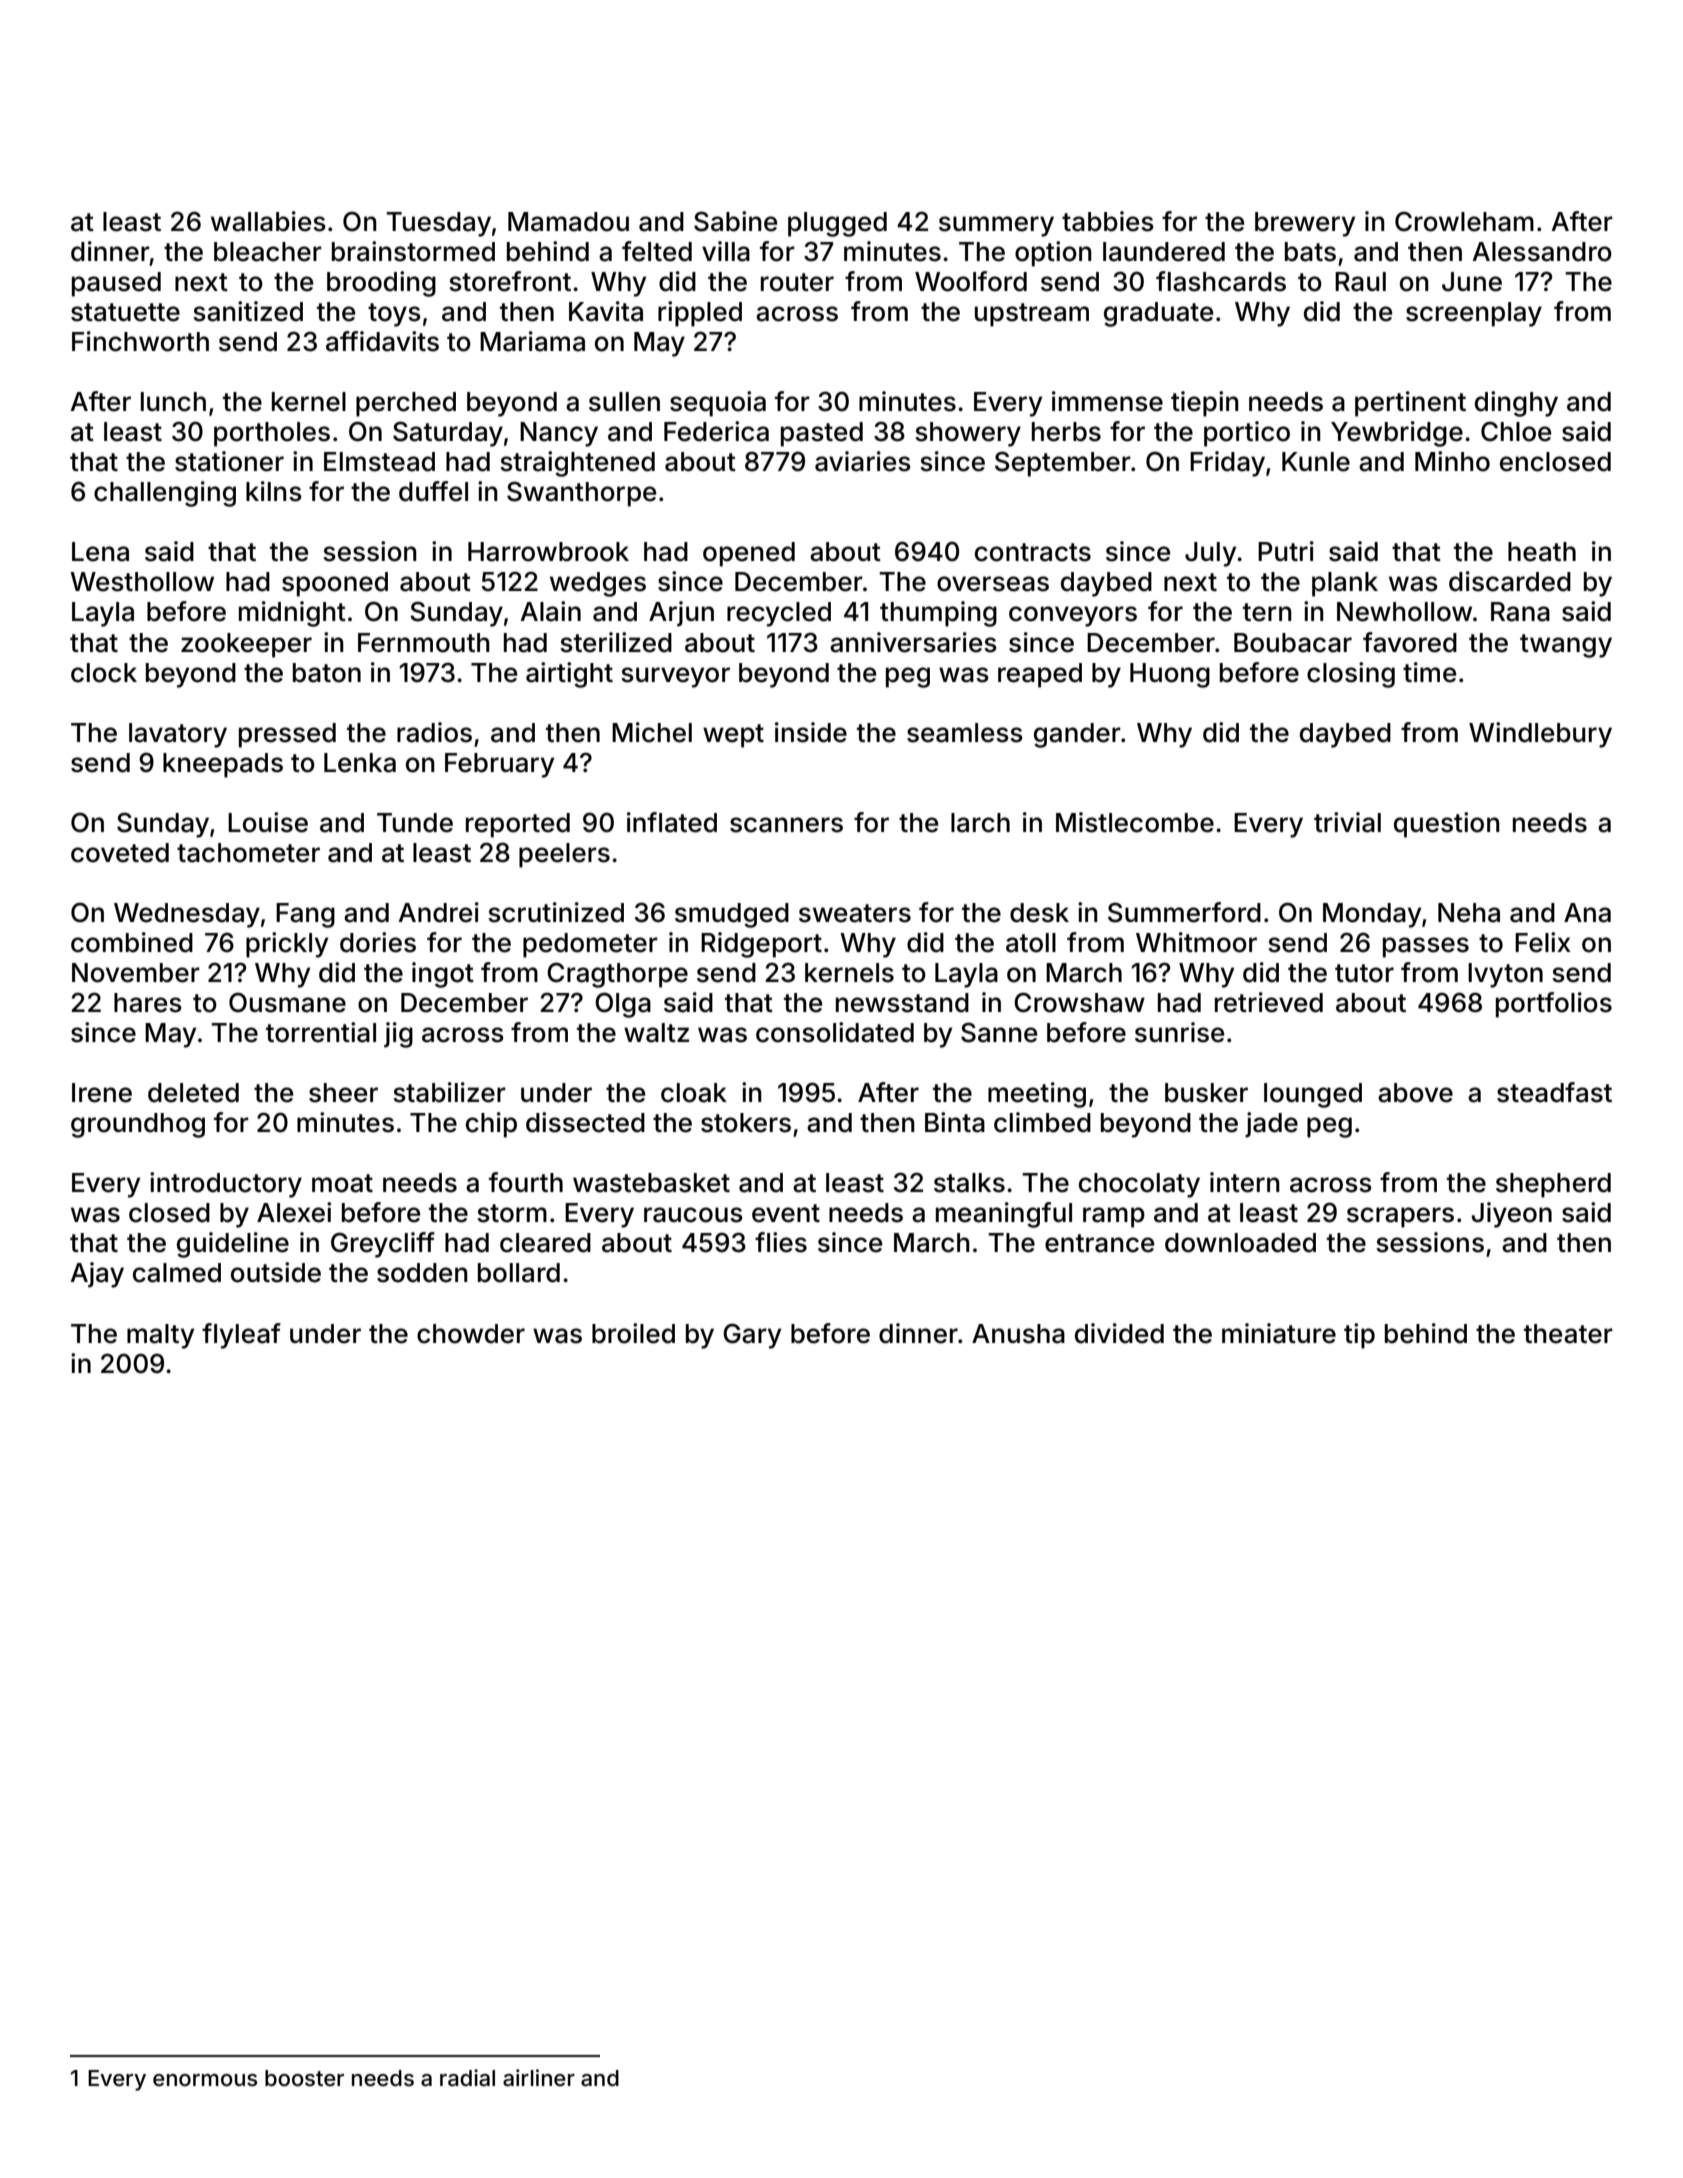  I want to click on Chloe, so click(1516, 431).
